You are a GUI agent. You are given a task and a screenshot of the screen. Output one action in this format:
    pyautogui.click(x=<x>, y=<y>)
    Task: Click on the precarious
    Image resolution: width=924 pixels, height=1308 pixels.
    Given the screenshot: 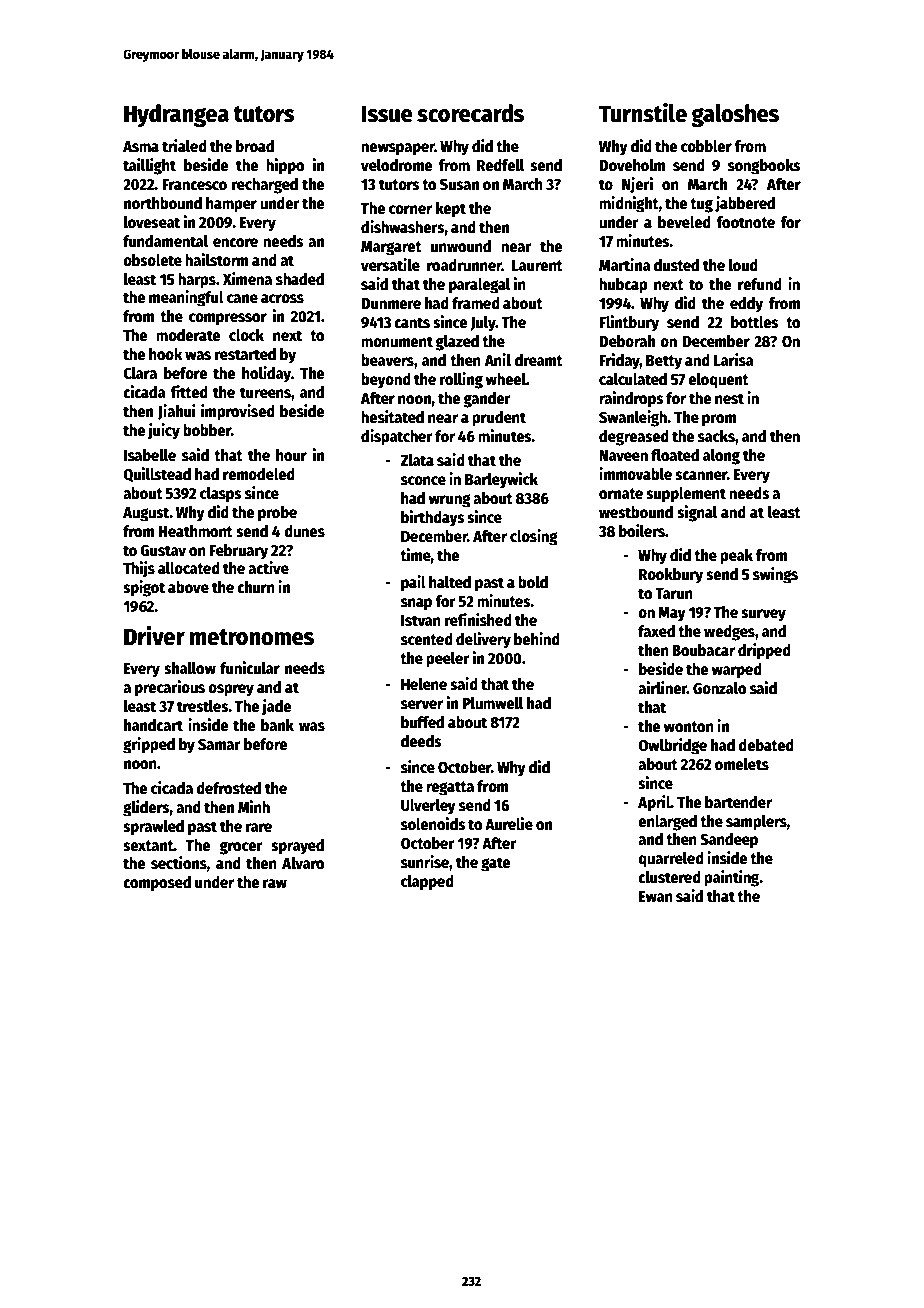 What is the action you would take?
    pyautogui.click(x=170, y=688)
